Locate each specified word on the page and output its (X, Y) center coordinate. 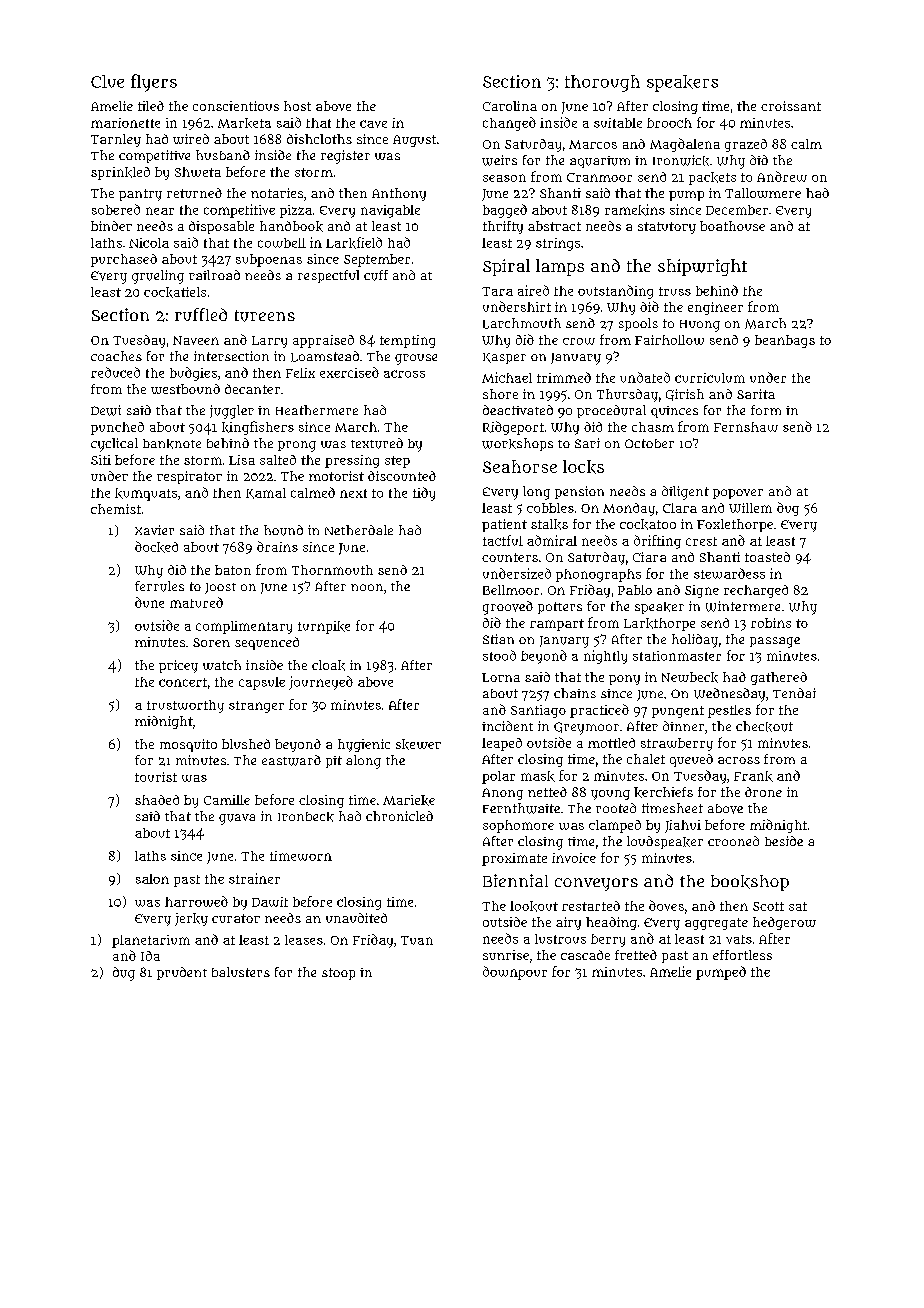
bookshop (750, 883)
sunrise (506, 955)
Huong (700, 326)
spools (638, 324)
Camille (227, 800)
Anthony (399, 194)
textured (377, 443)
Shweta (198, 172)
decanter (252, 389)
